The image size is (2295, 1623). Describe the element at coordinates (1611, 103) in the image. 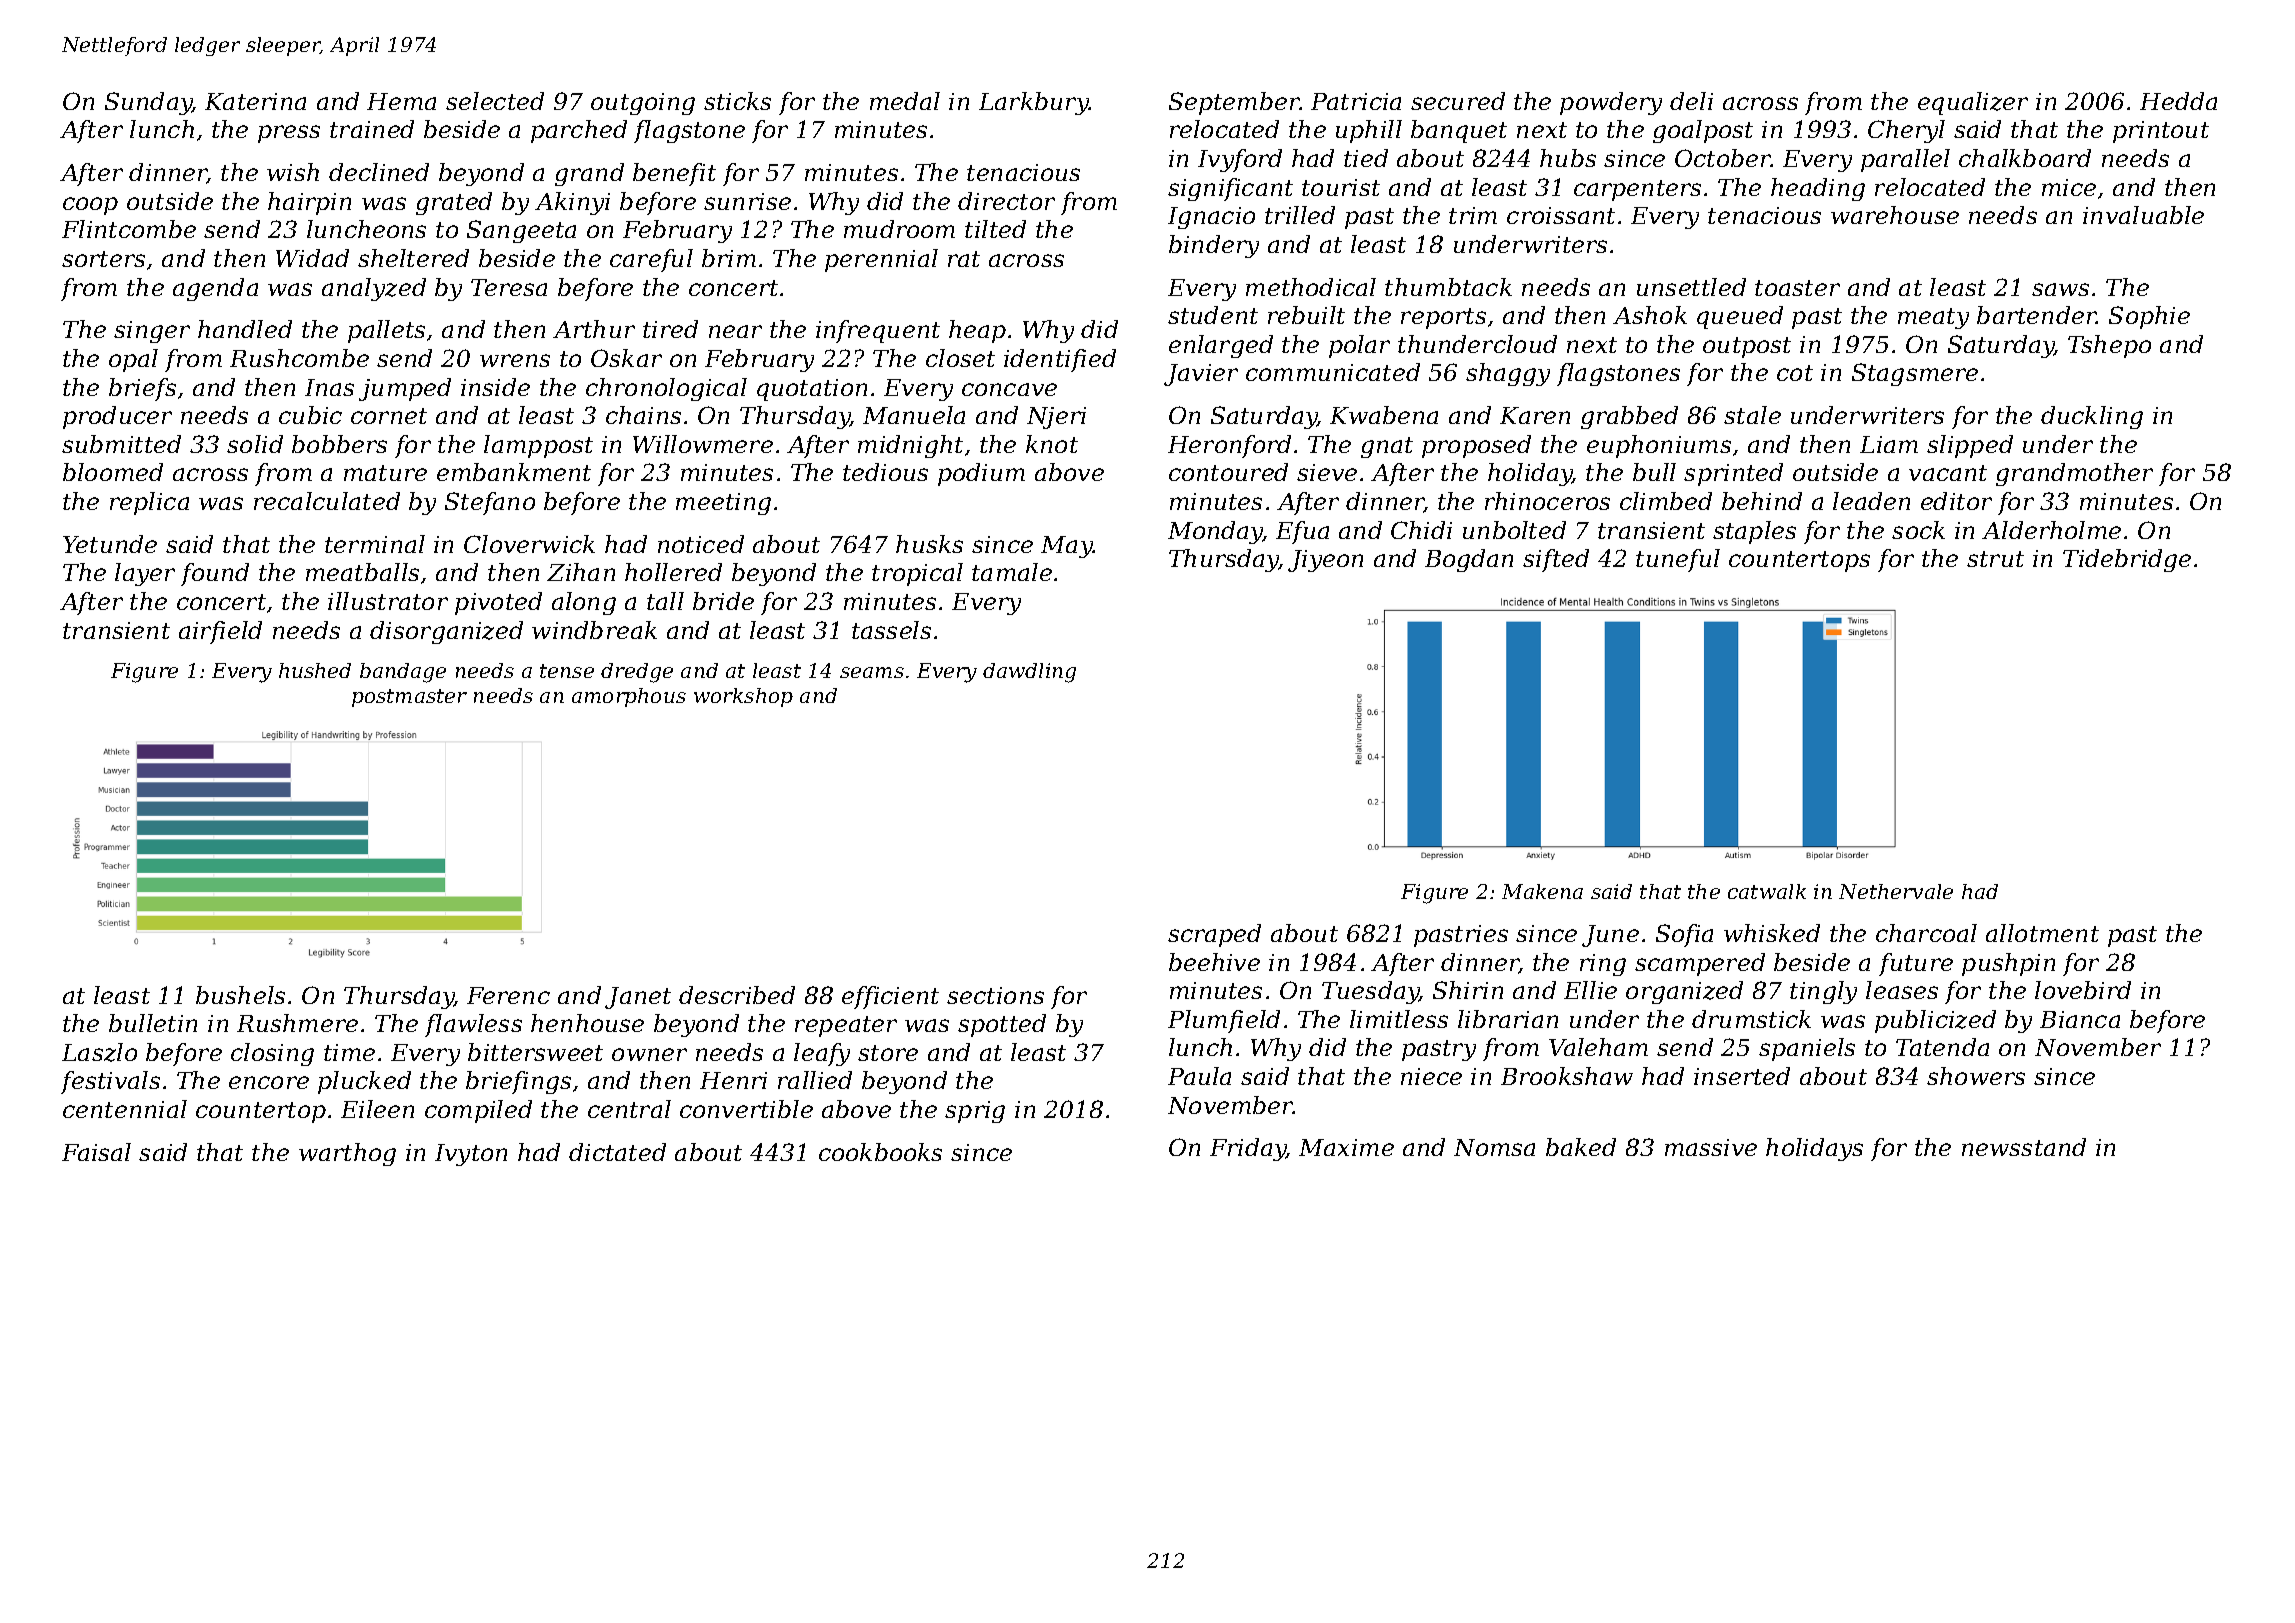

I see `powdery` at that location.
